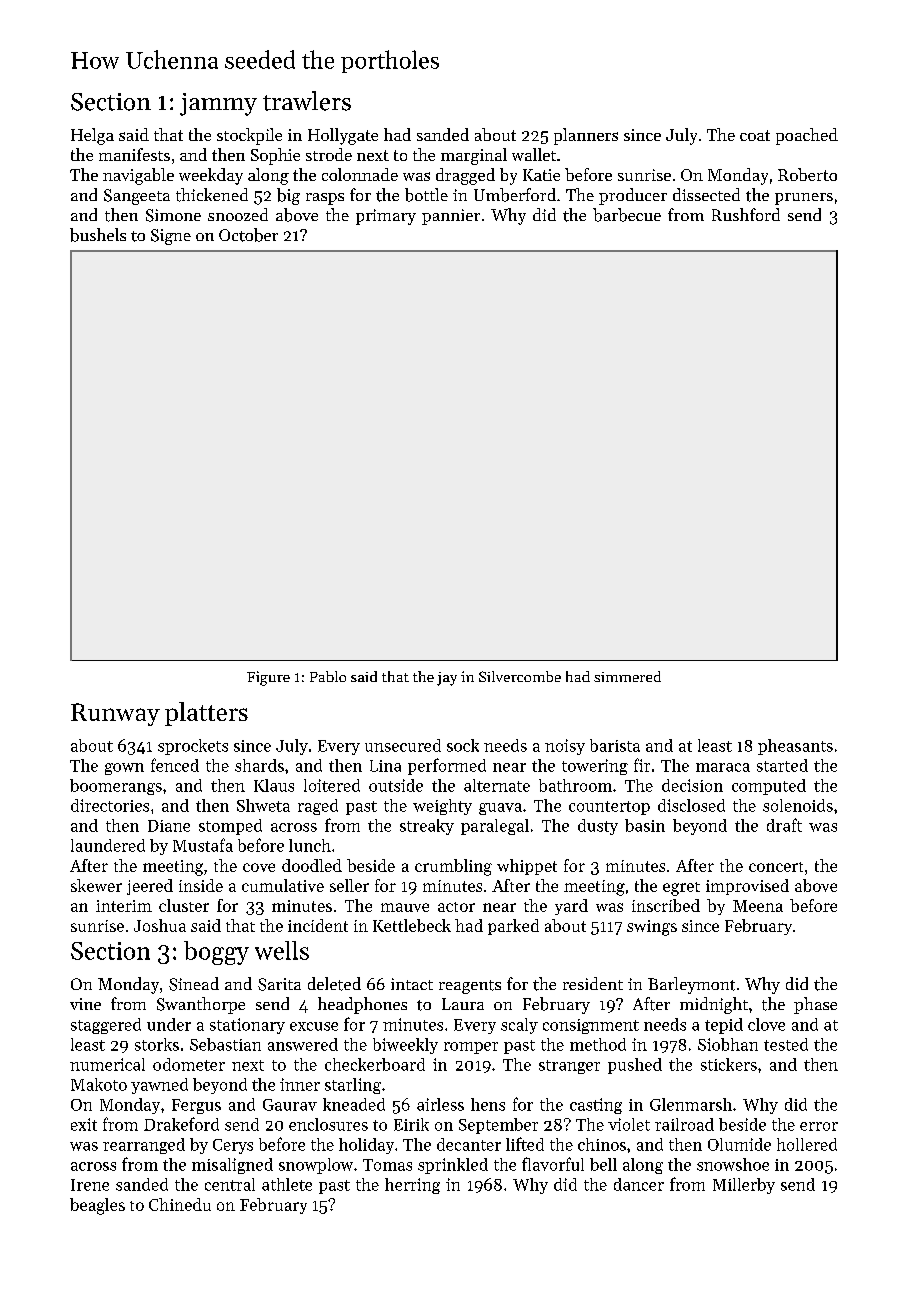  I want to click on Signe, so click(171, 237).
